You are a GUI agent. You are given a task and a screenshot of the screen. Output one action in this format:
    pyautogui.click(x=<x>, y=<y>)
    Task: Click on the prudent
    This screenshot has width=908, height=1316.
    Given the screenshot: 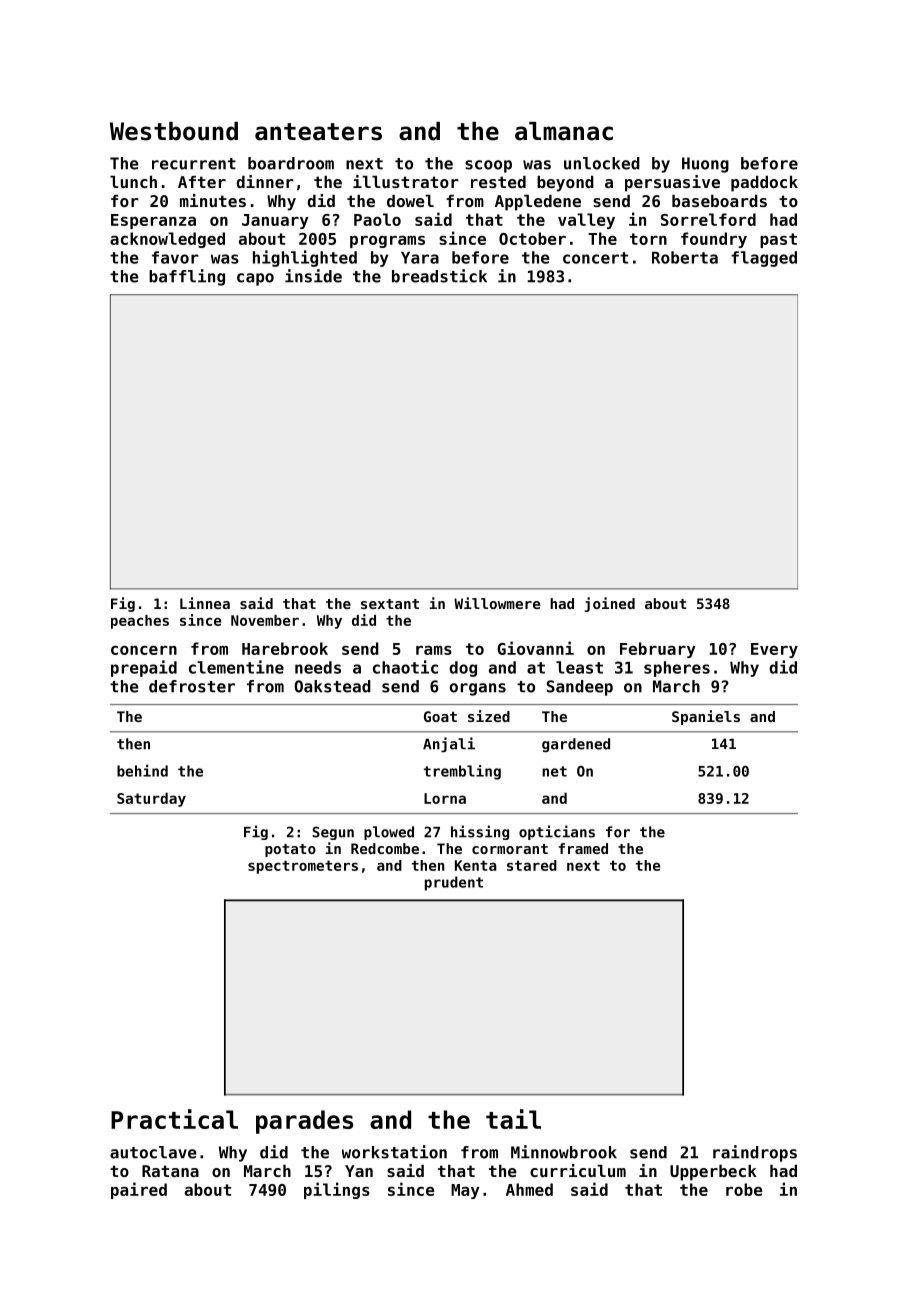 What is the action you would take?
    pyautogui.click(x=454, y=883)
